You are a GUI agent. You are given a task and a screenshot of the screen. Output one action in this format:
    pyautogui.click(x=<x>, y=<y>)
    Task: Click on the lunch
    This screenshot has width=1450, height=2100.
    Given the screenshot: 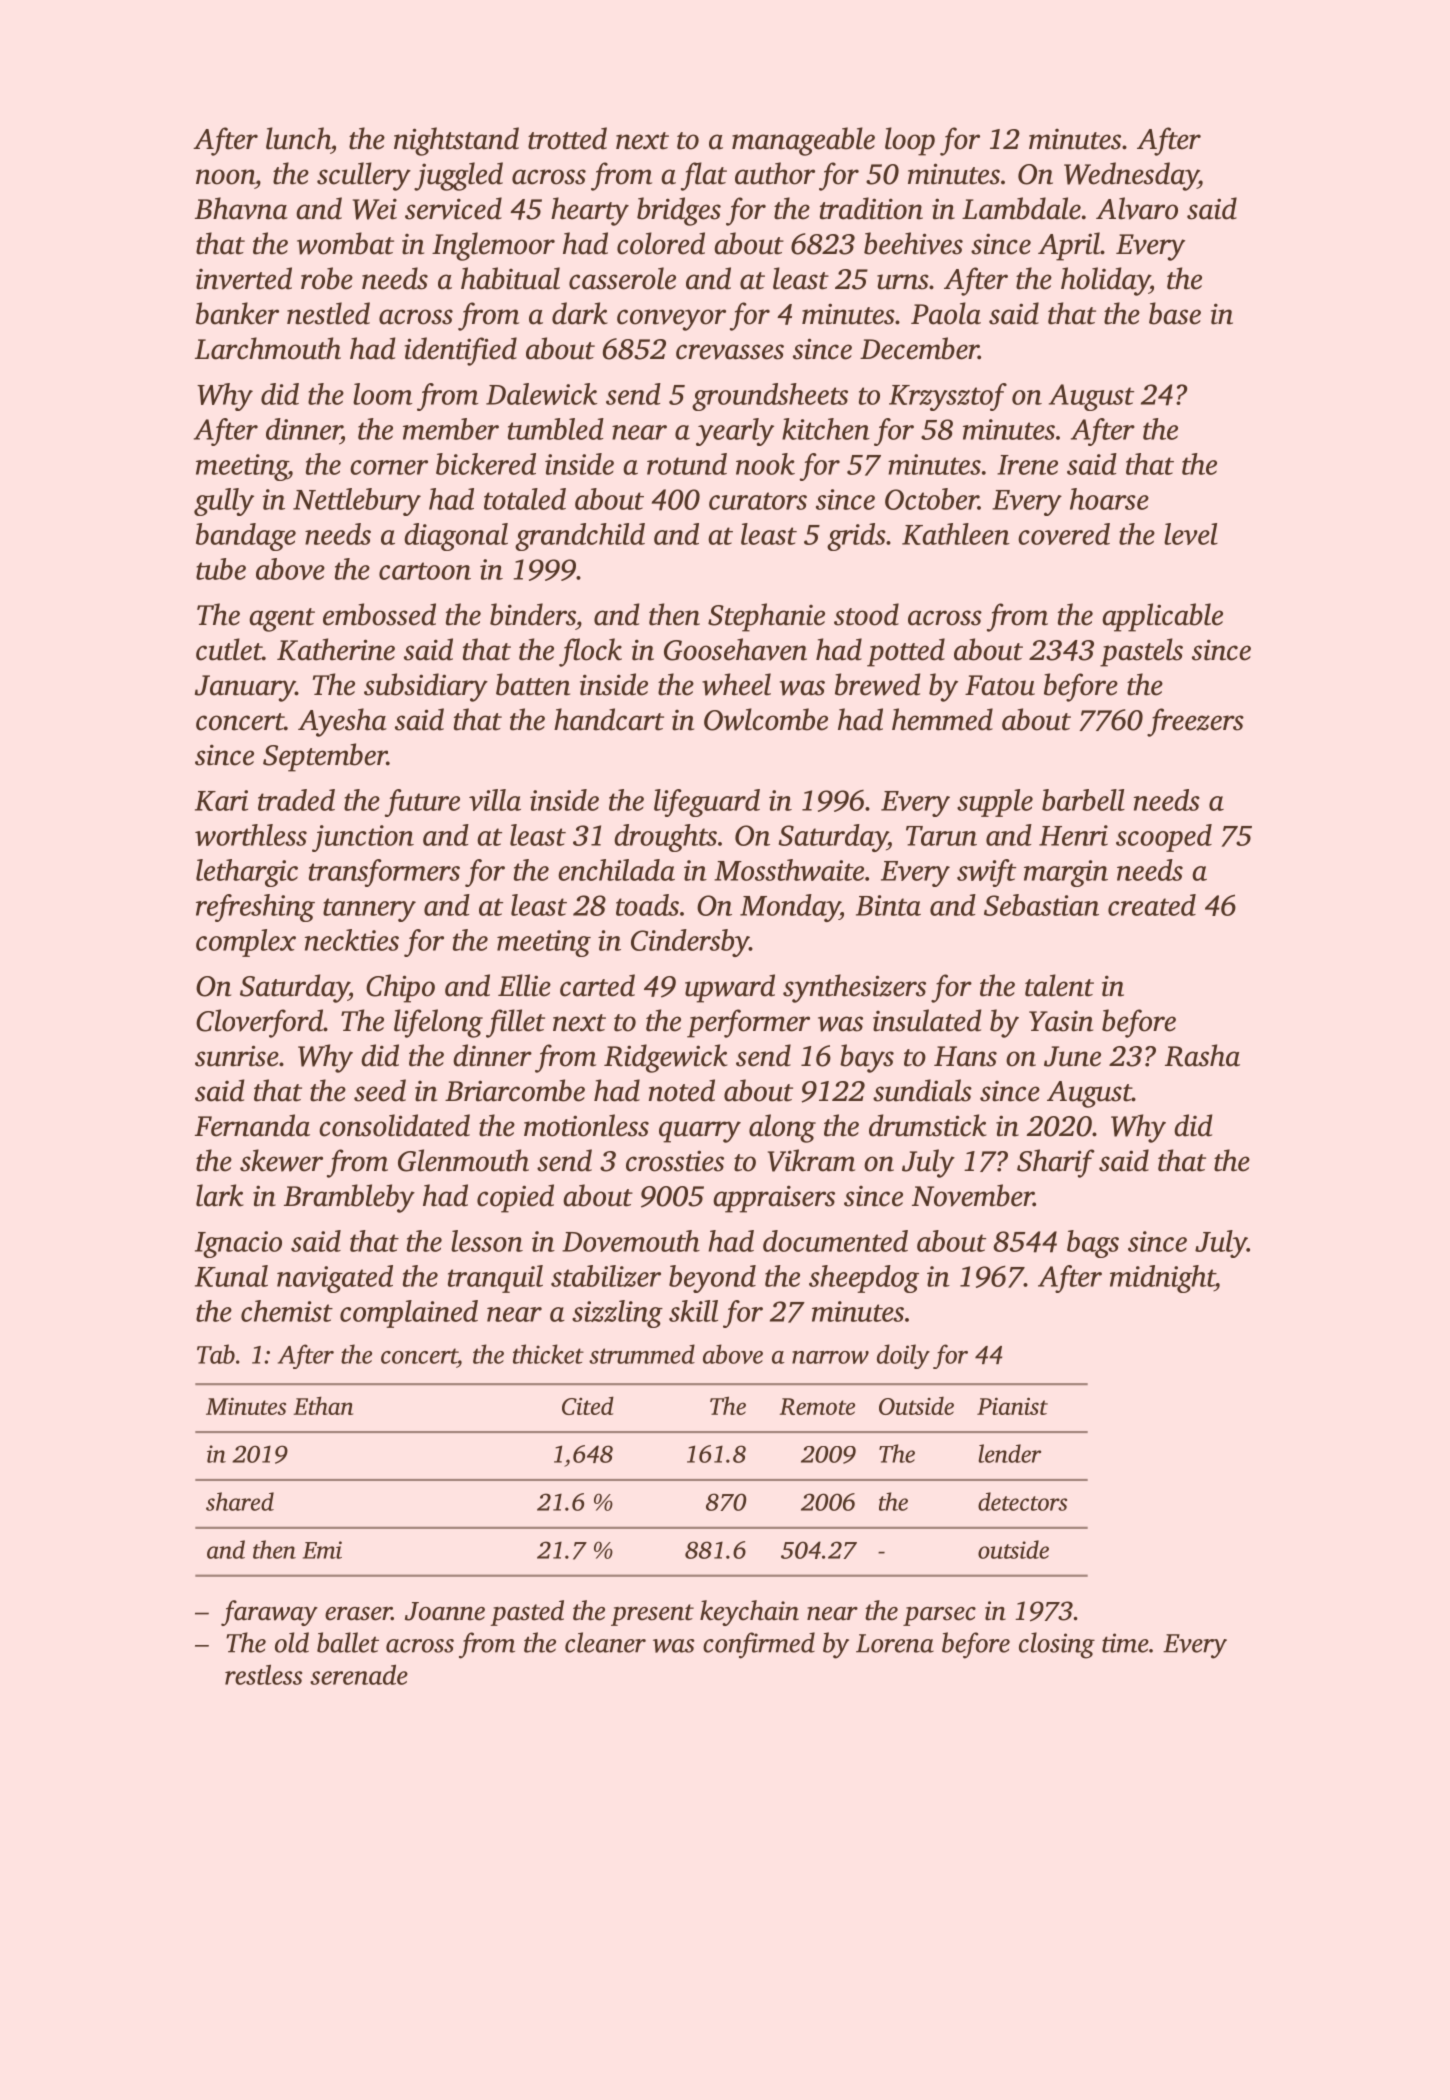 What is the action you would take?
    pyautogui.click(x=298, y=138)
